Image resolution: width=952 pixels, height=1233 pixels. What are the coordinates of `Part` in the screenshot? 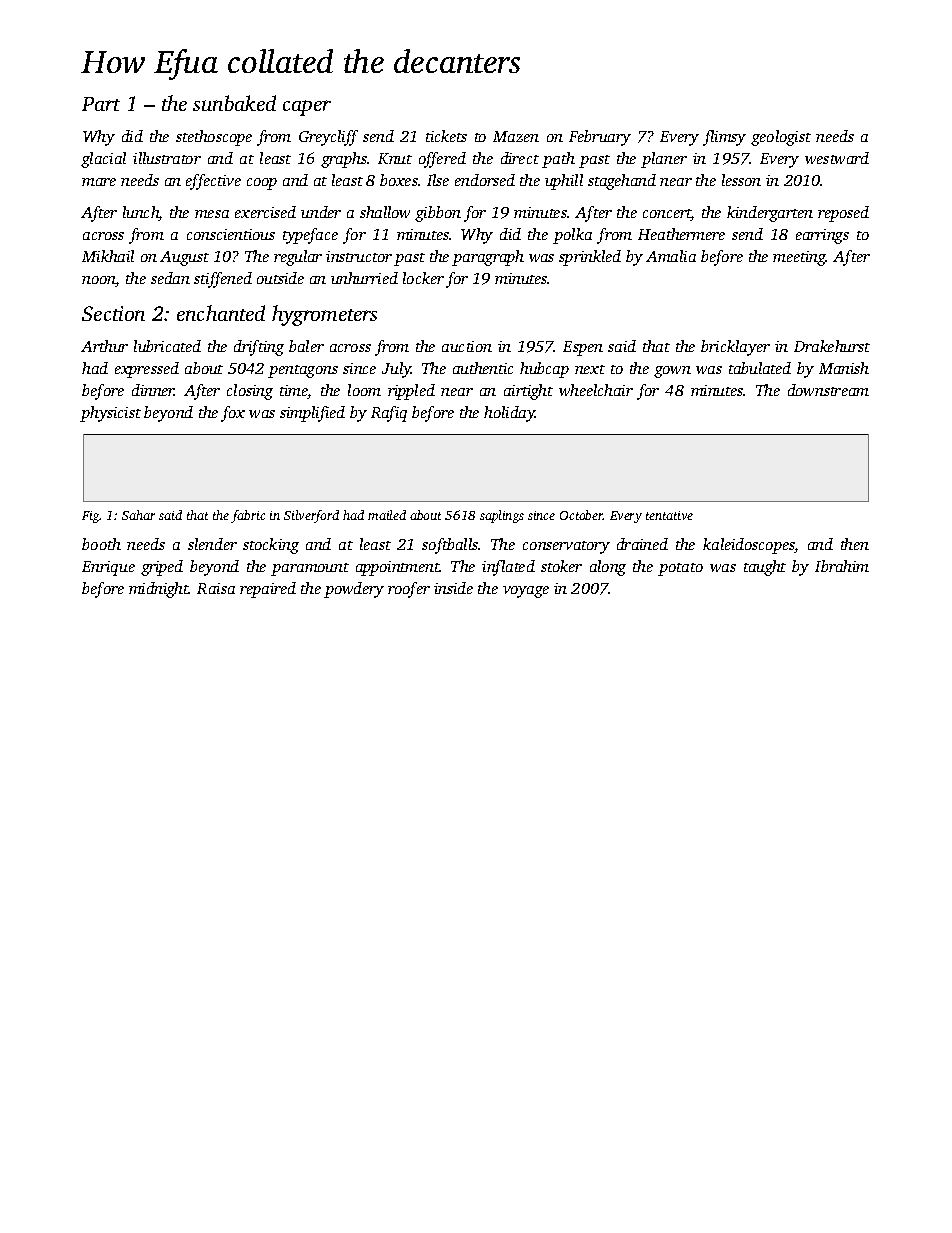 It's located at (101, 104).
